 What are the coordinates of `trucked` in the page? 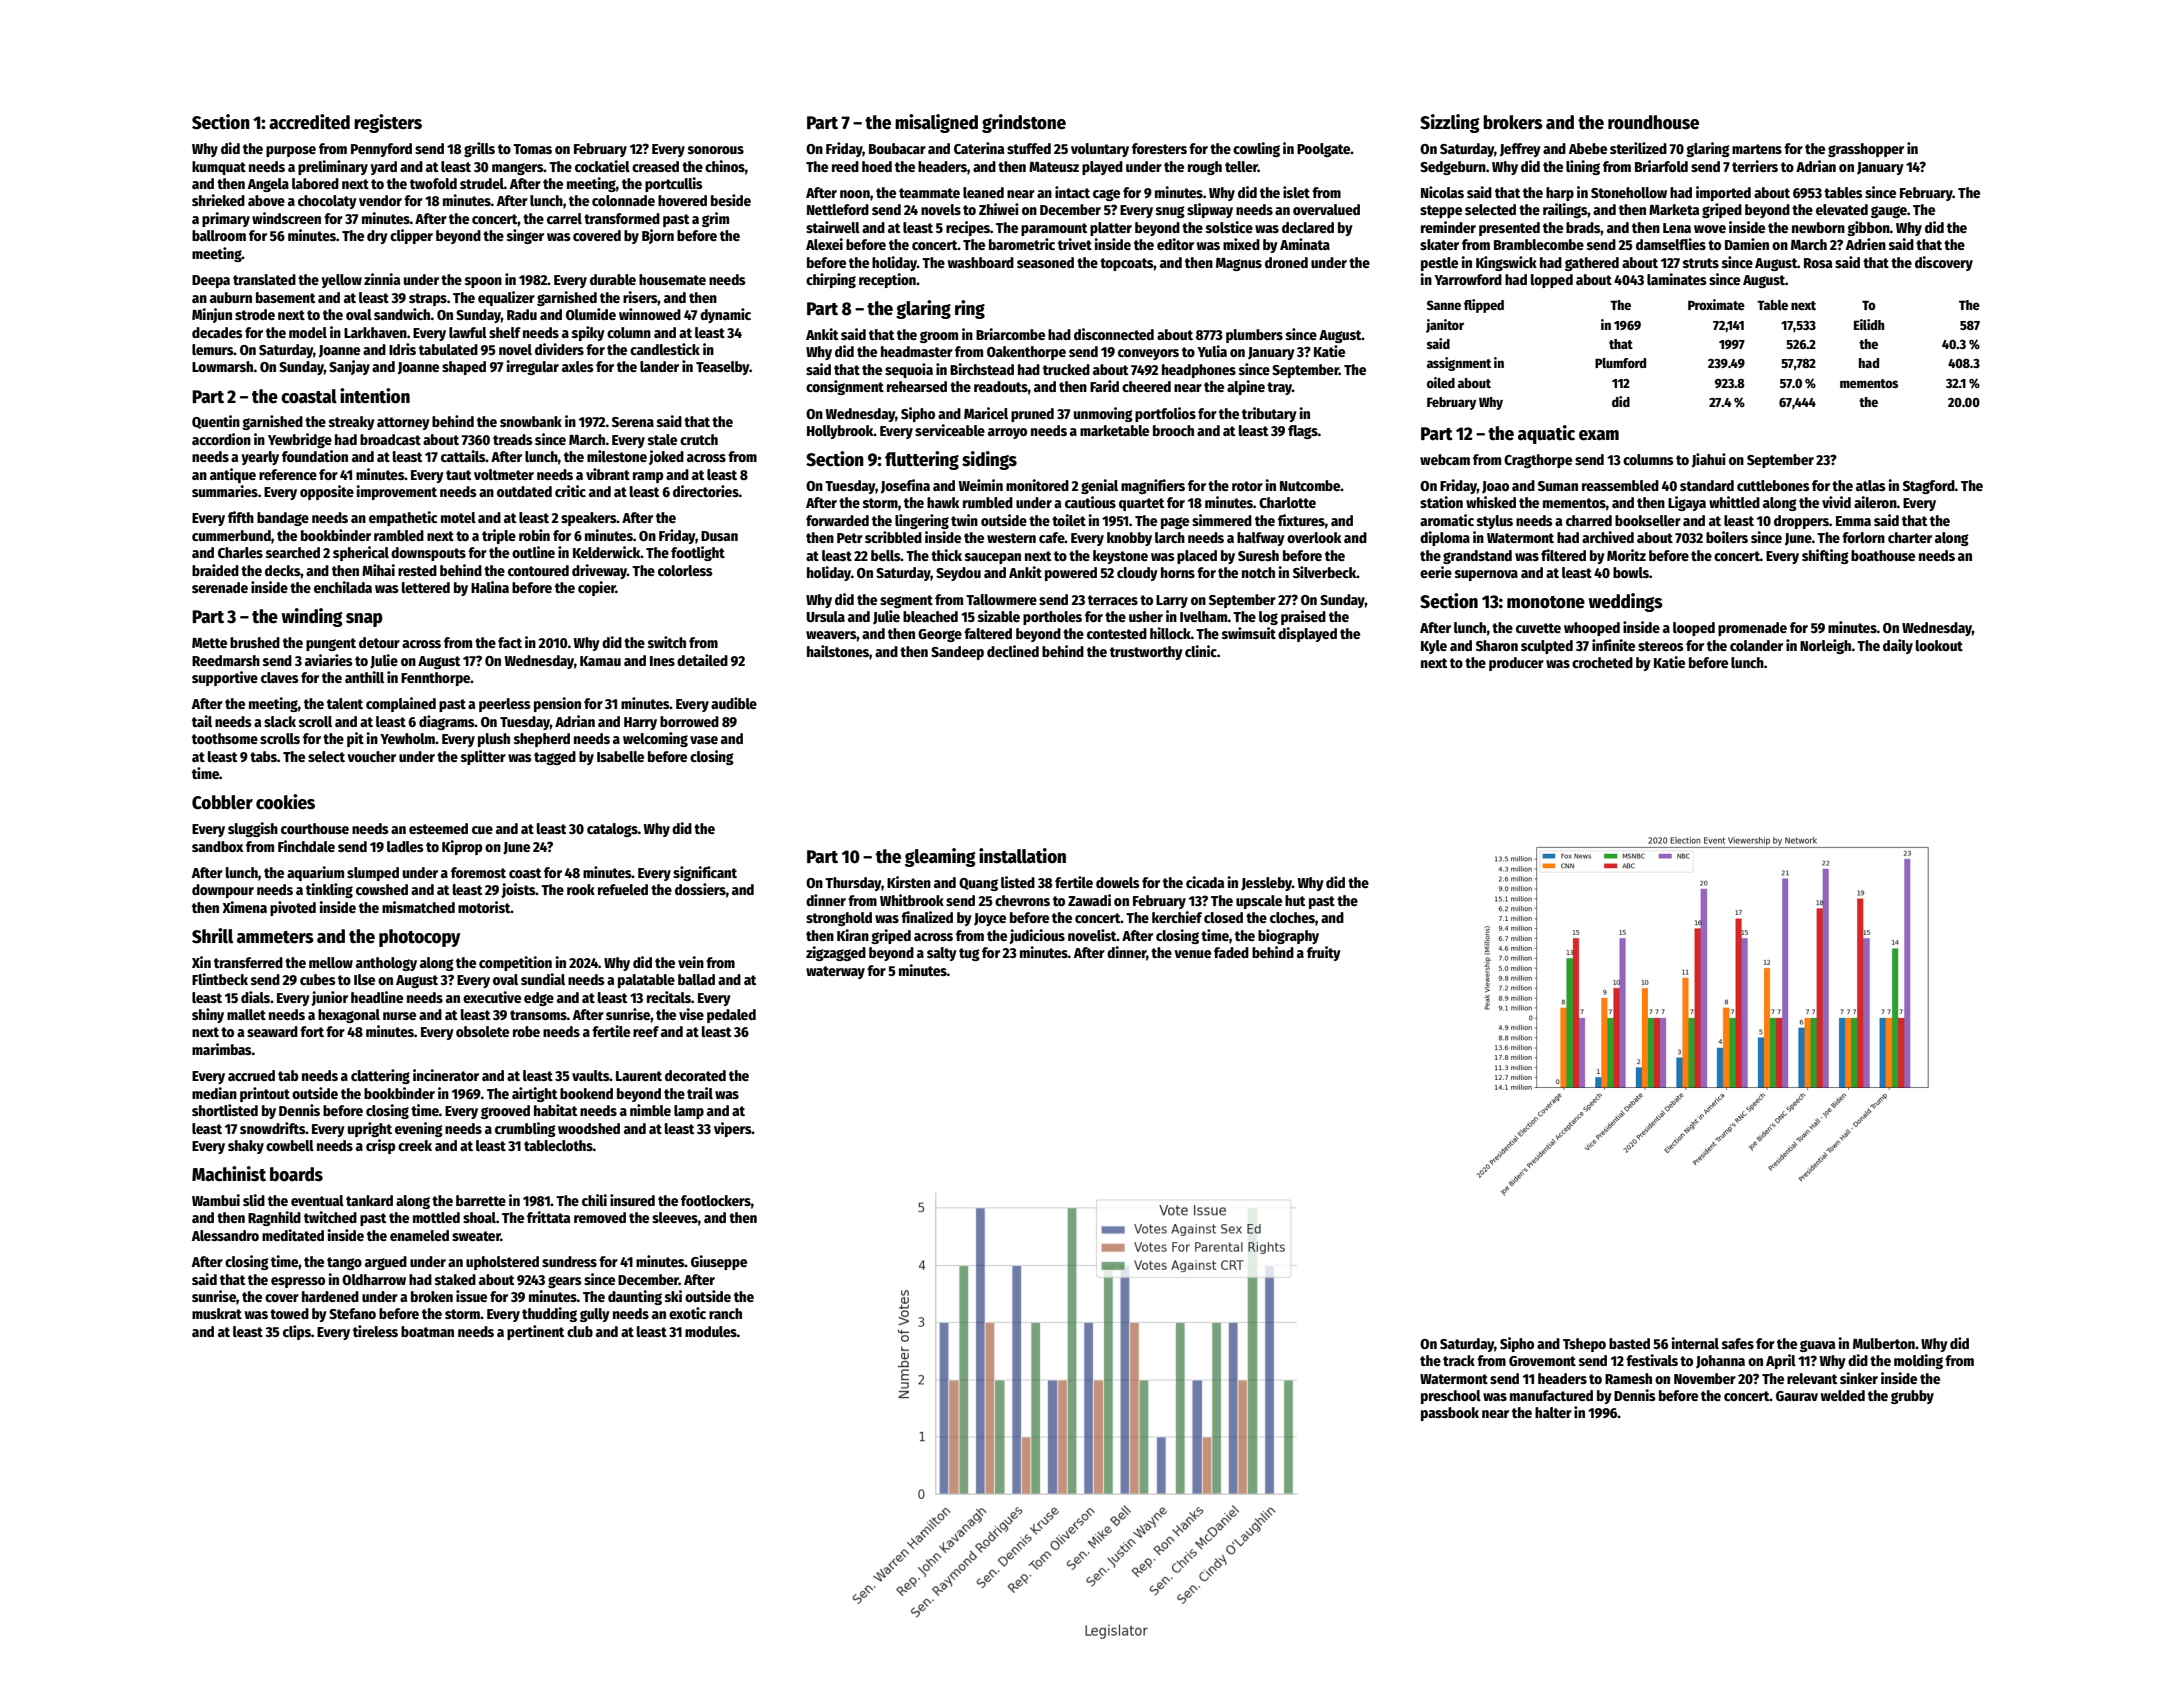 It's located at (1066, 369).
